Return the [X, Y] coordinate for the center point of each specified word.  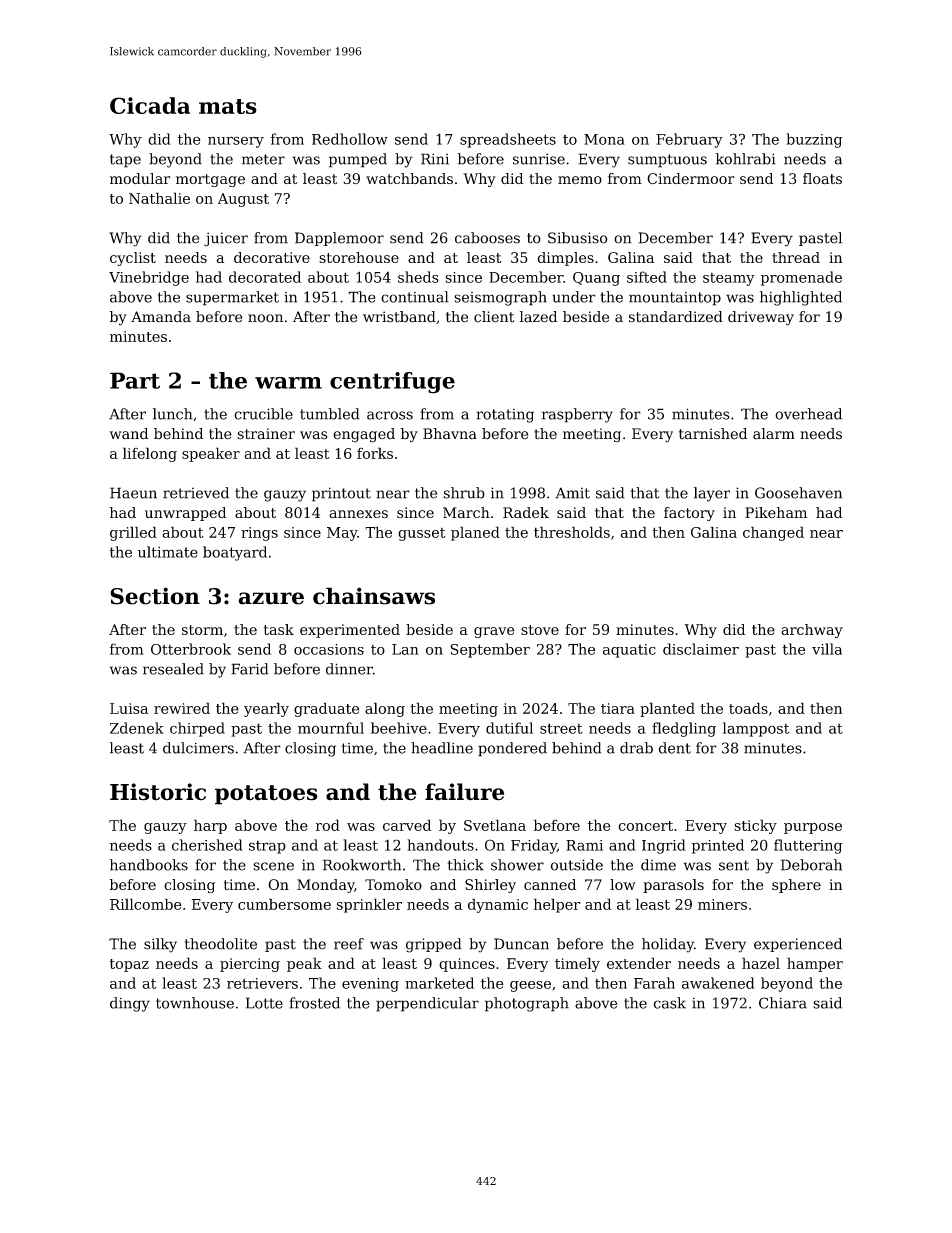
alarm [774, 434]
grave [494, 632]
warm [288, 383]
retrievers [262, 983]
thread [796, 257]
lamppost [756, 729]
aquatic [629, 651]
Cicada [150, 105]
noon [265, 318]
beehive [399, 728]
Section [155, 596]
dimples [566, 259]
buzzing [814, 140]
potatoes [266, 795]
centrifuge [392, 383]
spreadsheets [508, 140]
